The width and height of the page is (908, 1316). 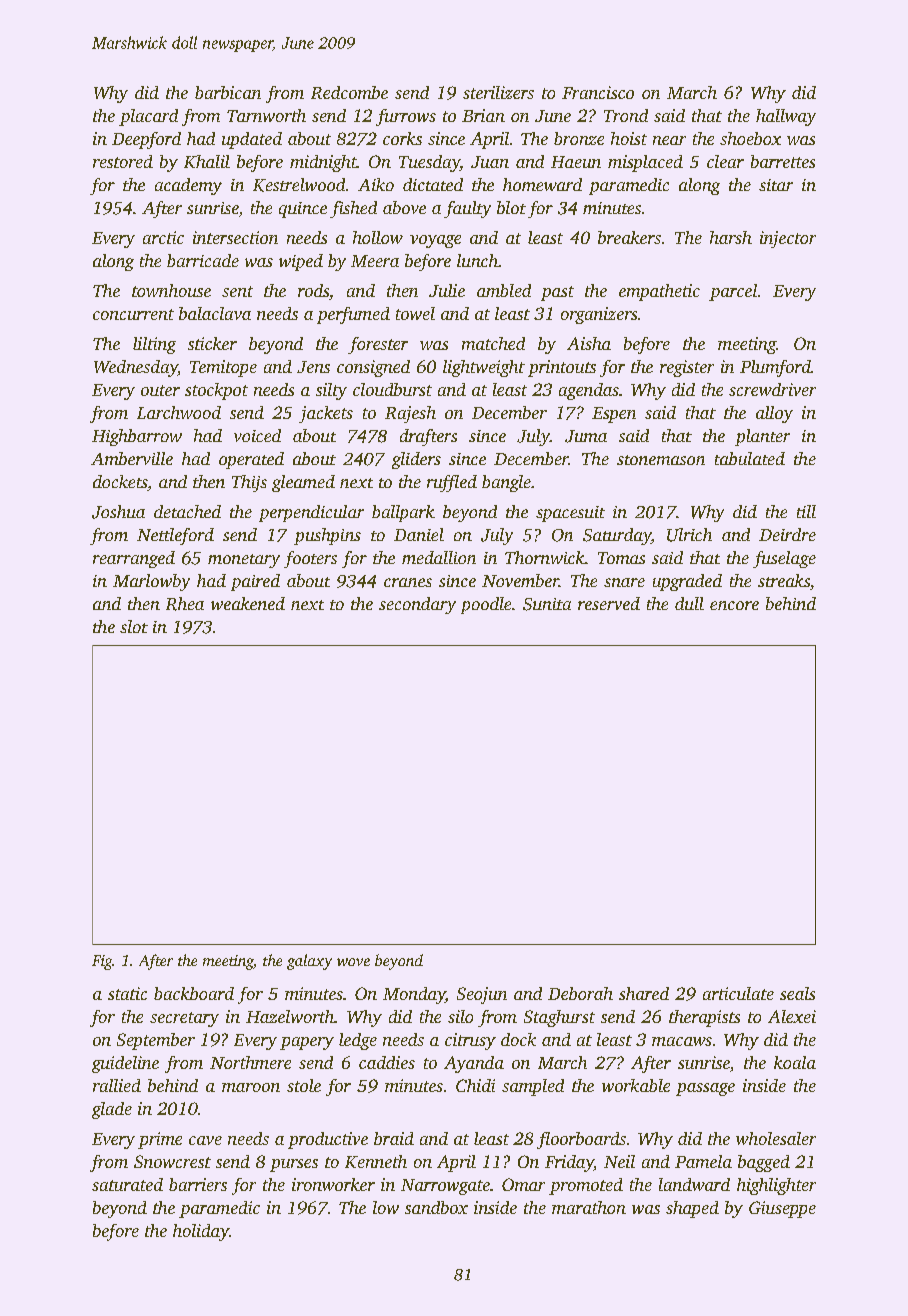 What do you see at coordinates (547, 604) in the page?
I see `Sunita` at bounding box center [547, 604].
